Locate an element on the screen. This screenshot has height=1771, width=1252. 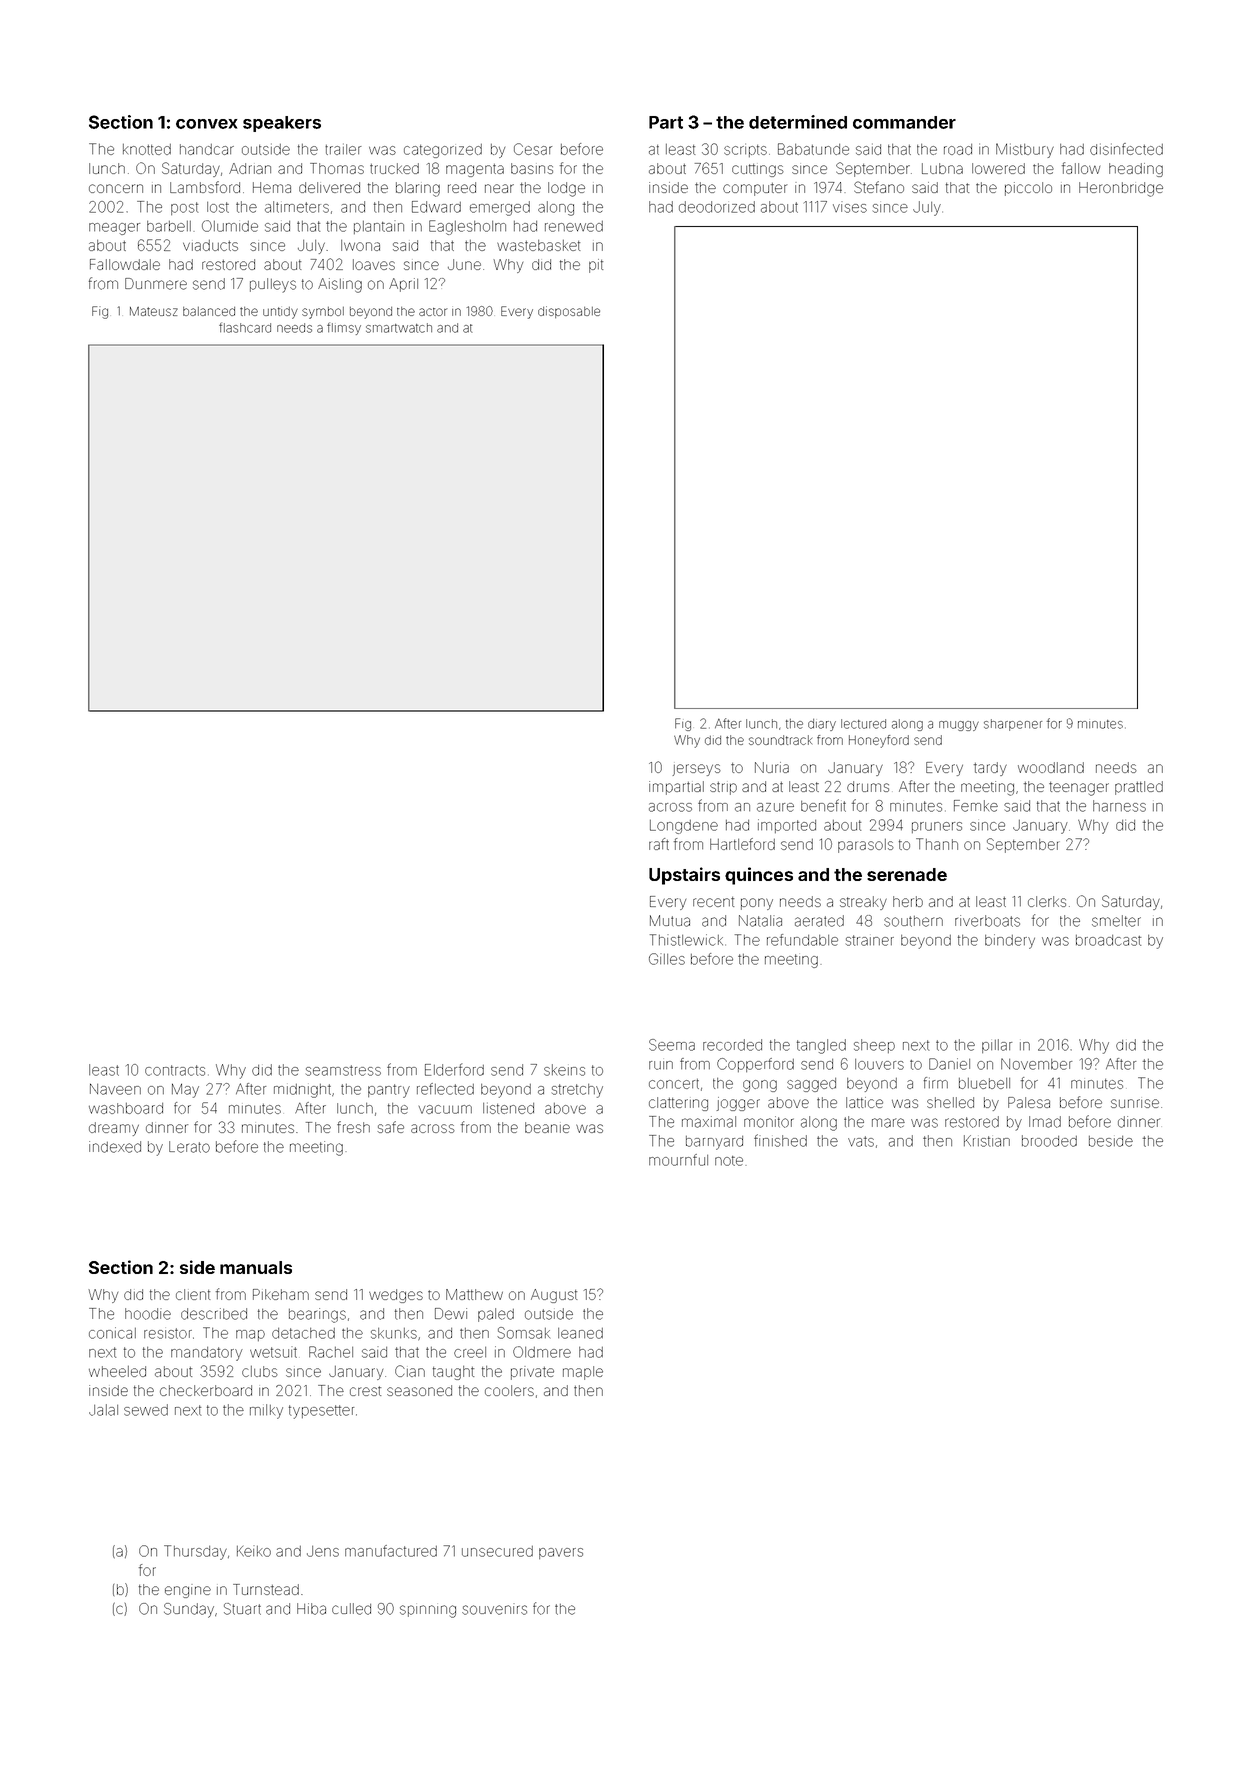
Sunday is located at coordinates (189, 1610).
